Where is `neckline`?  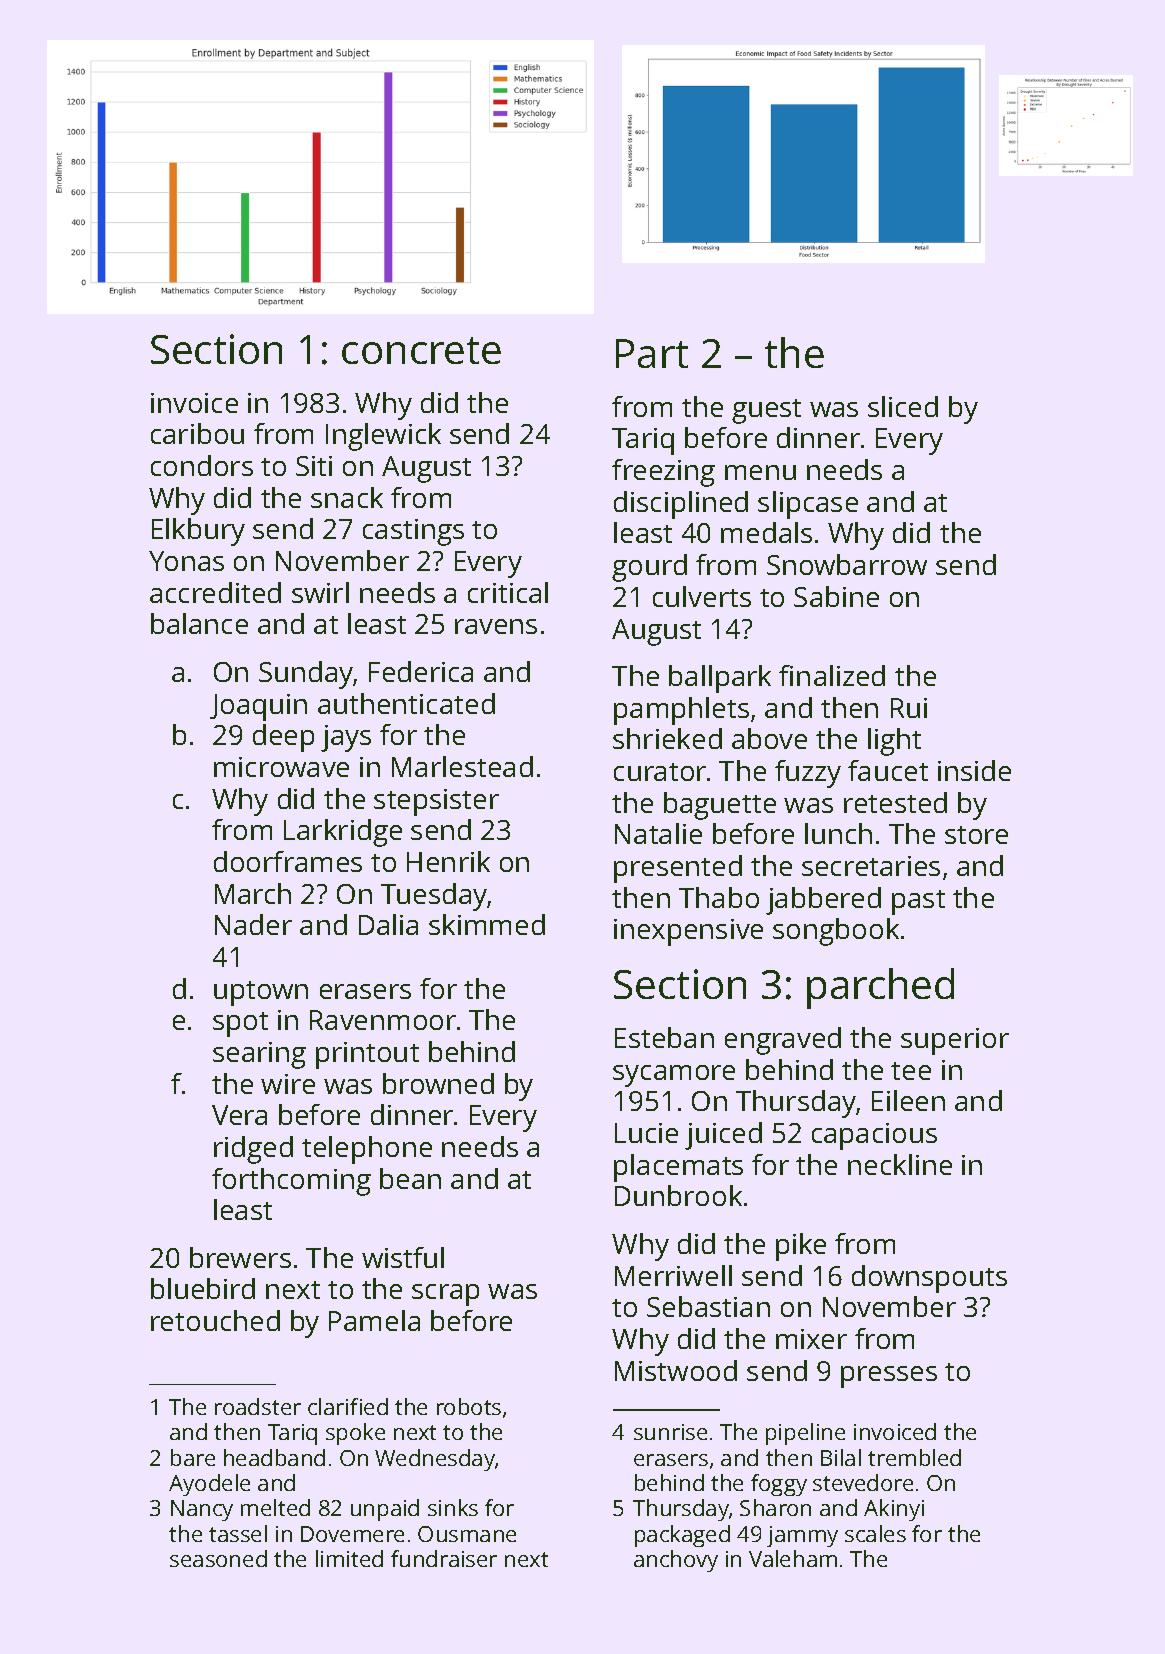
neckline is located at coordinates (900, 1164).
